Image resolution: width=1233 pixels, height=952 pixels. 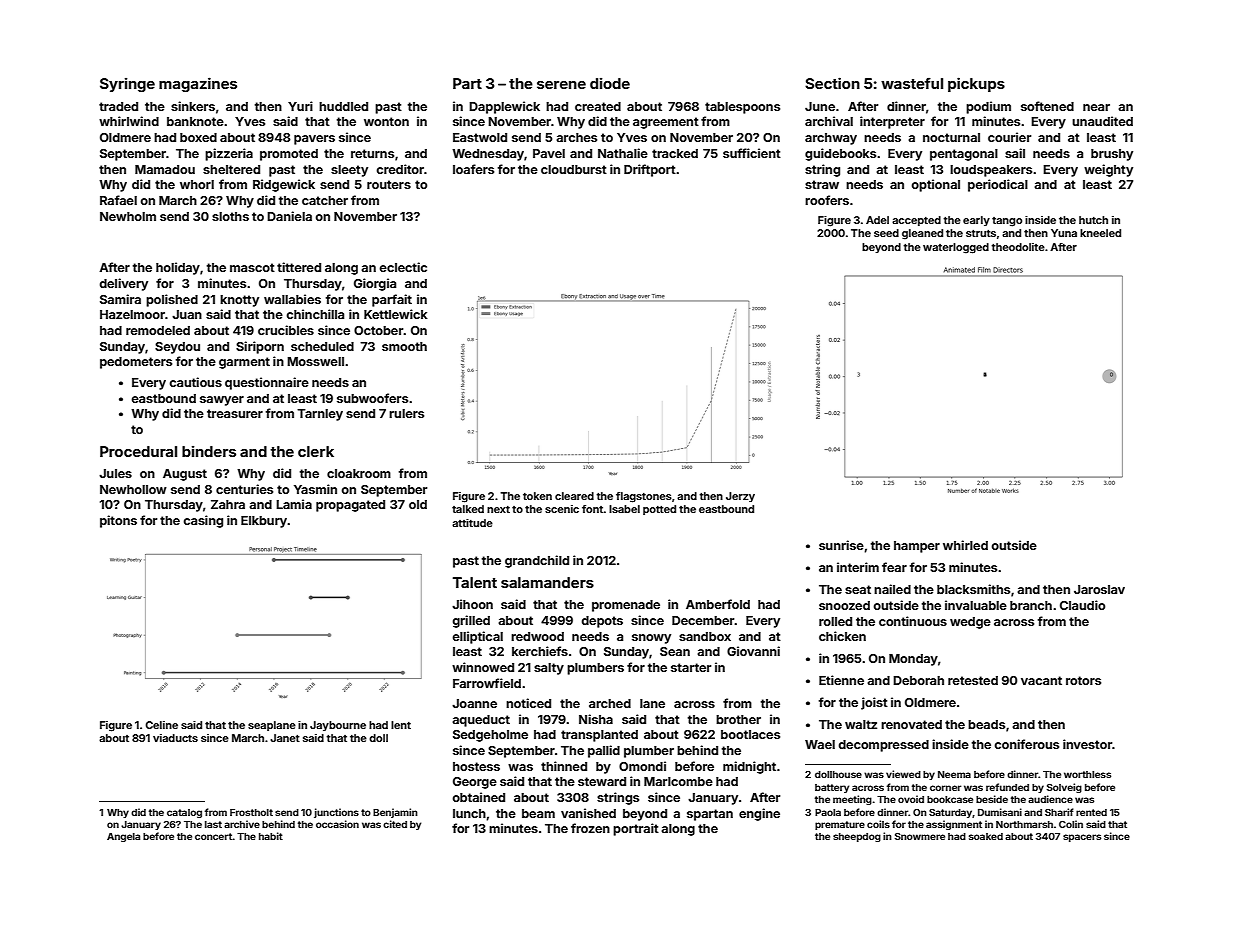 What do you see at coordinates (320, 415) in the screenshot?
I see `Tarnley` at bounding box center [320, 415].
